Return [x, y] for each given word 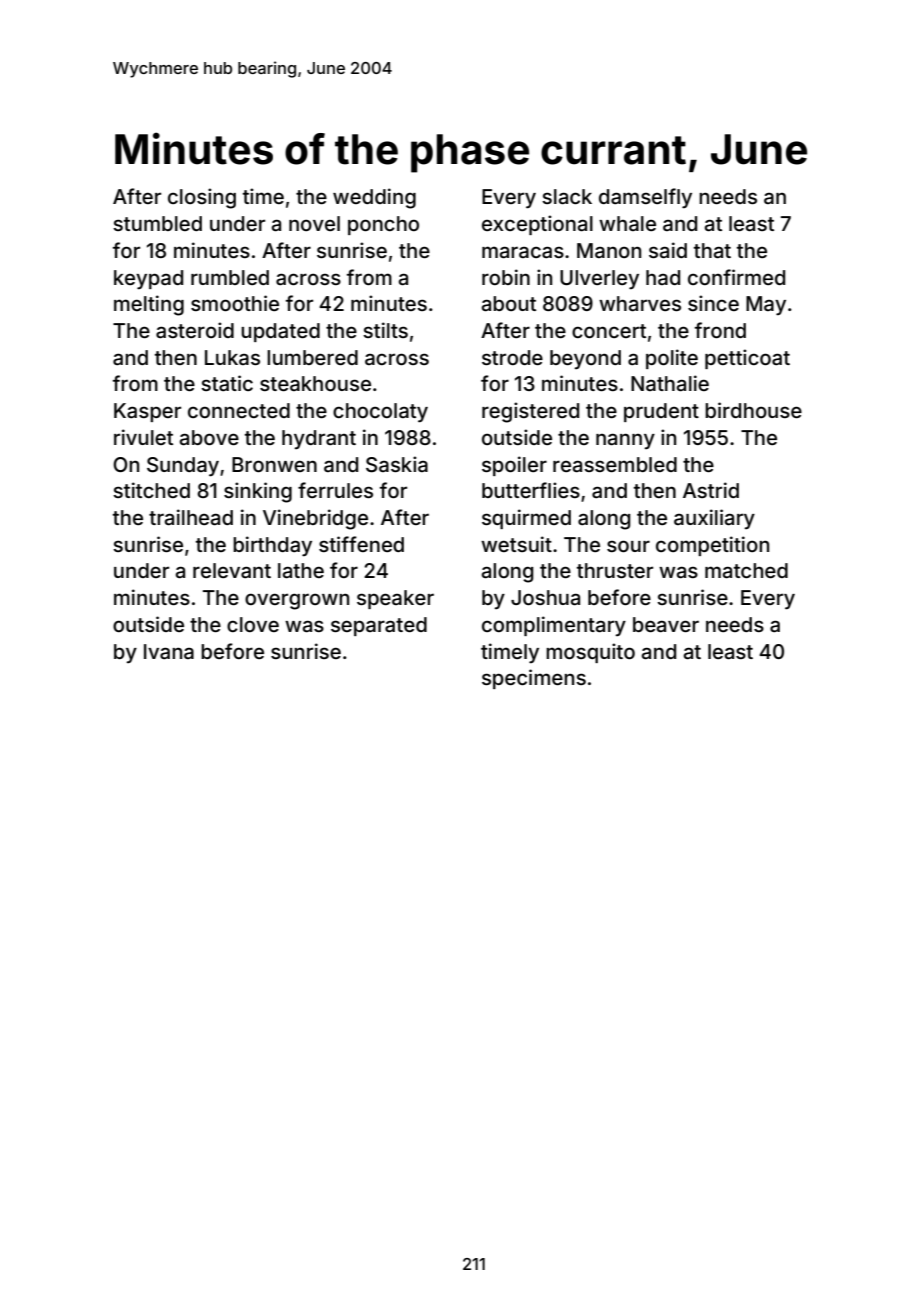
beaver [666, 624]
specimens [534, 679]
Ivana [169, 651]
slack [567, 196]
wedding [374, 198]
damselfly [645, 198]
